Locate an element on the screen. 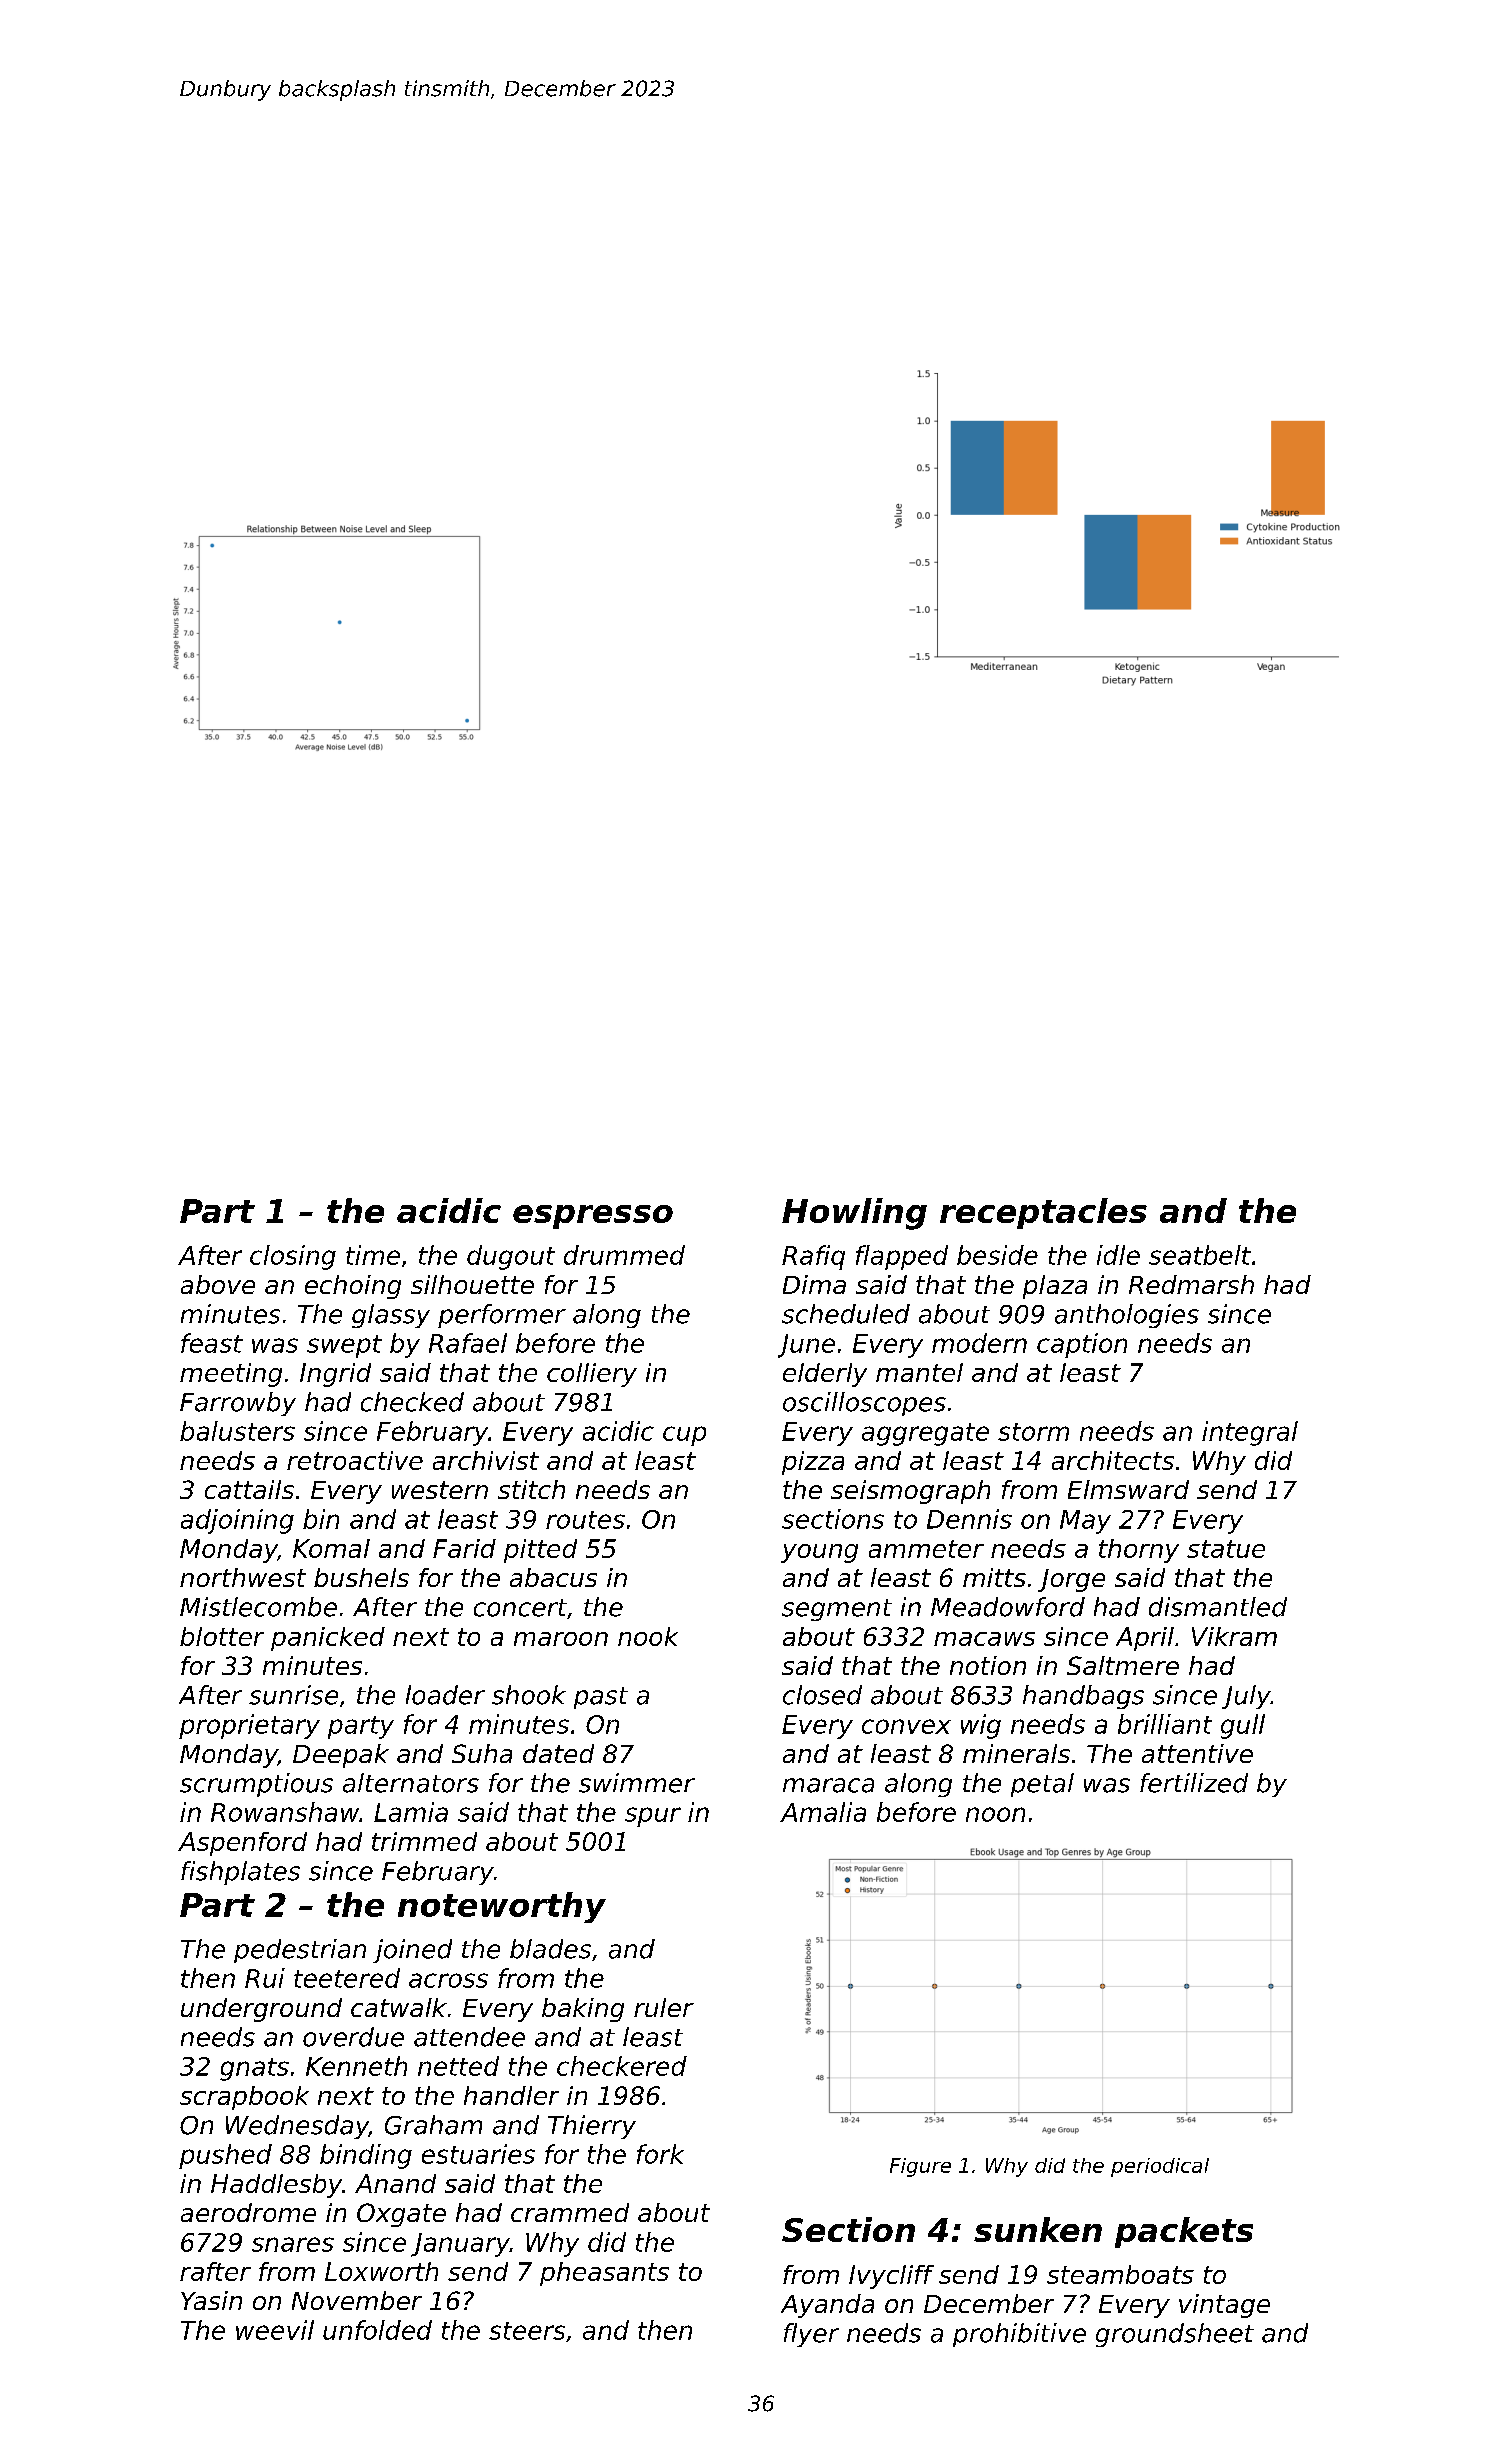 The width and height of the screenshot is (1496, 2464). Howling is located at coordinates (854, 1214).
